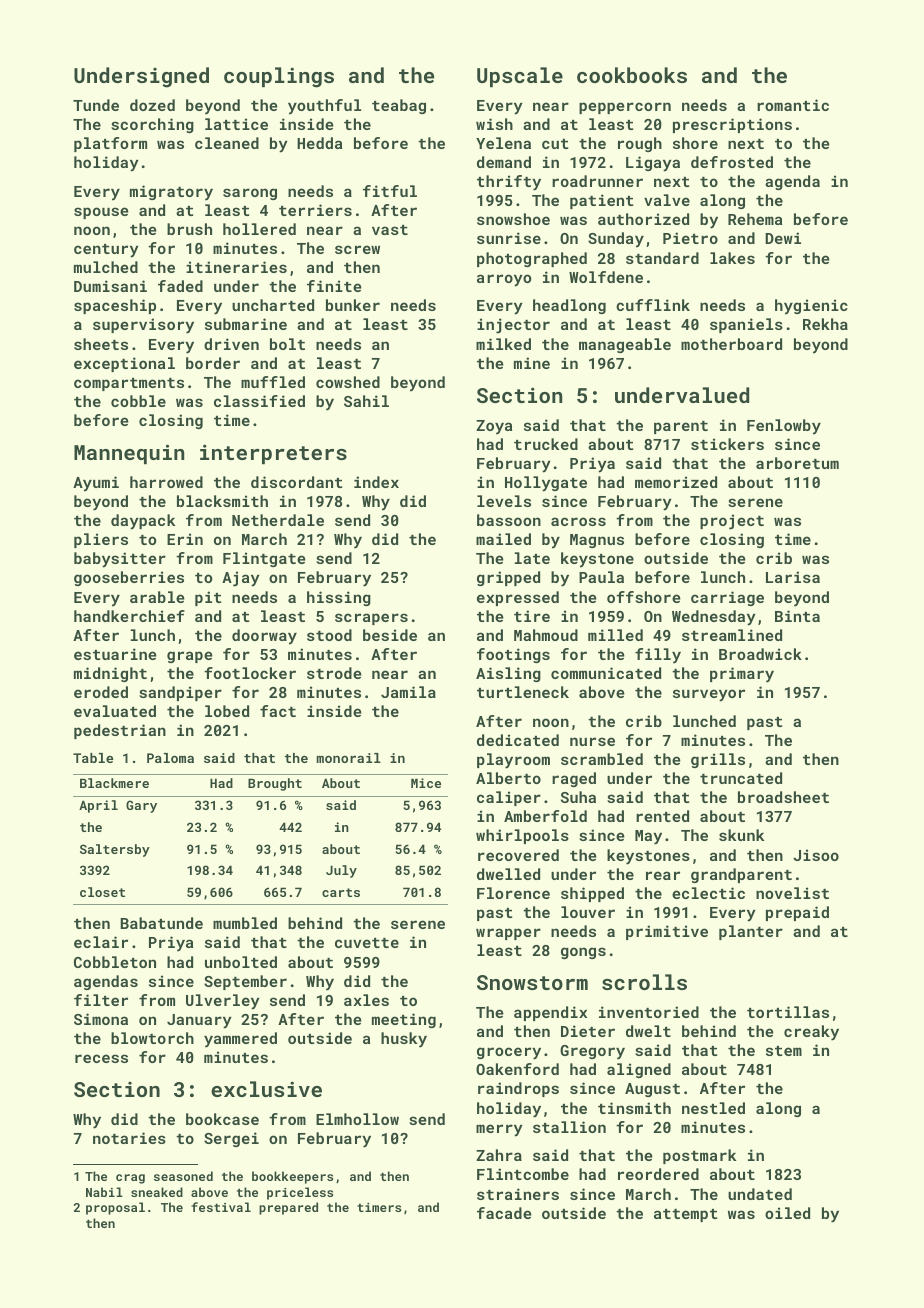 The width and height of the image is (924, 1308). Describe the element at coordinates (101, 213) in the image. I see `spouse` at that location.
